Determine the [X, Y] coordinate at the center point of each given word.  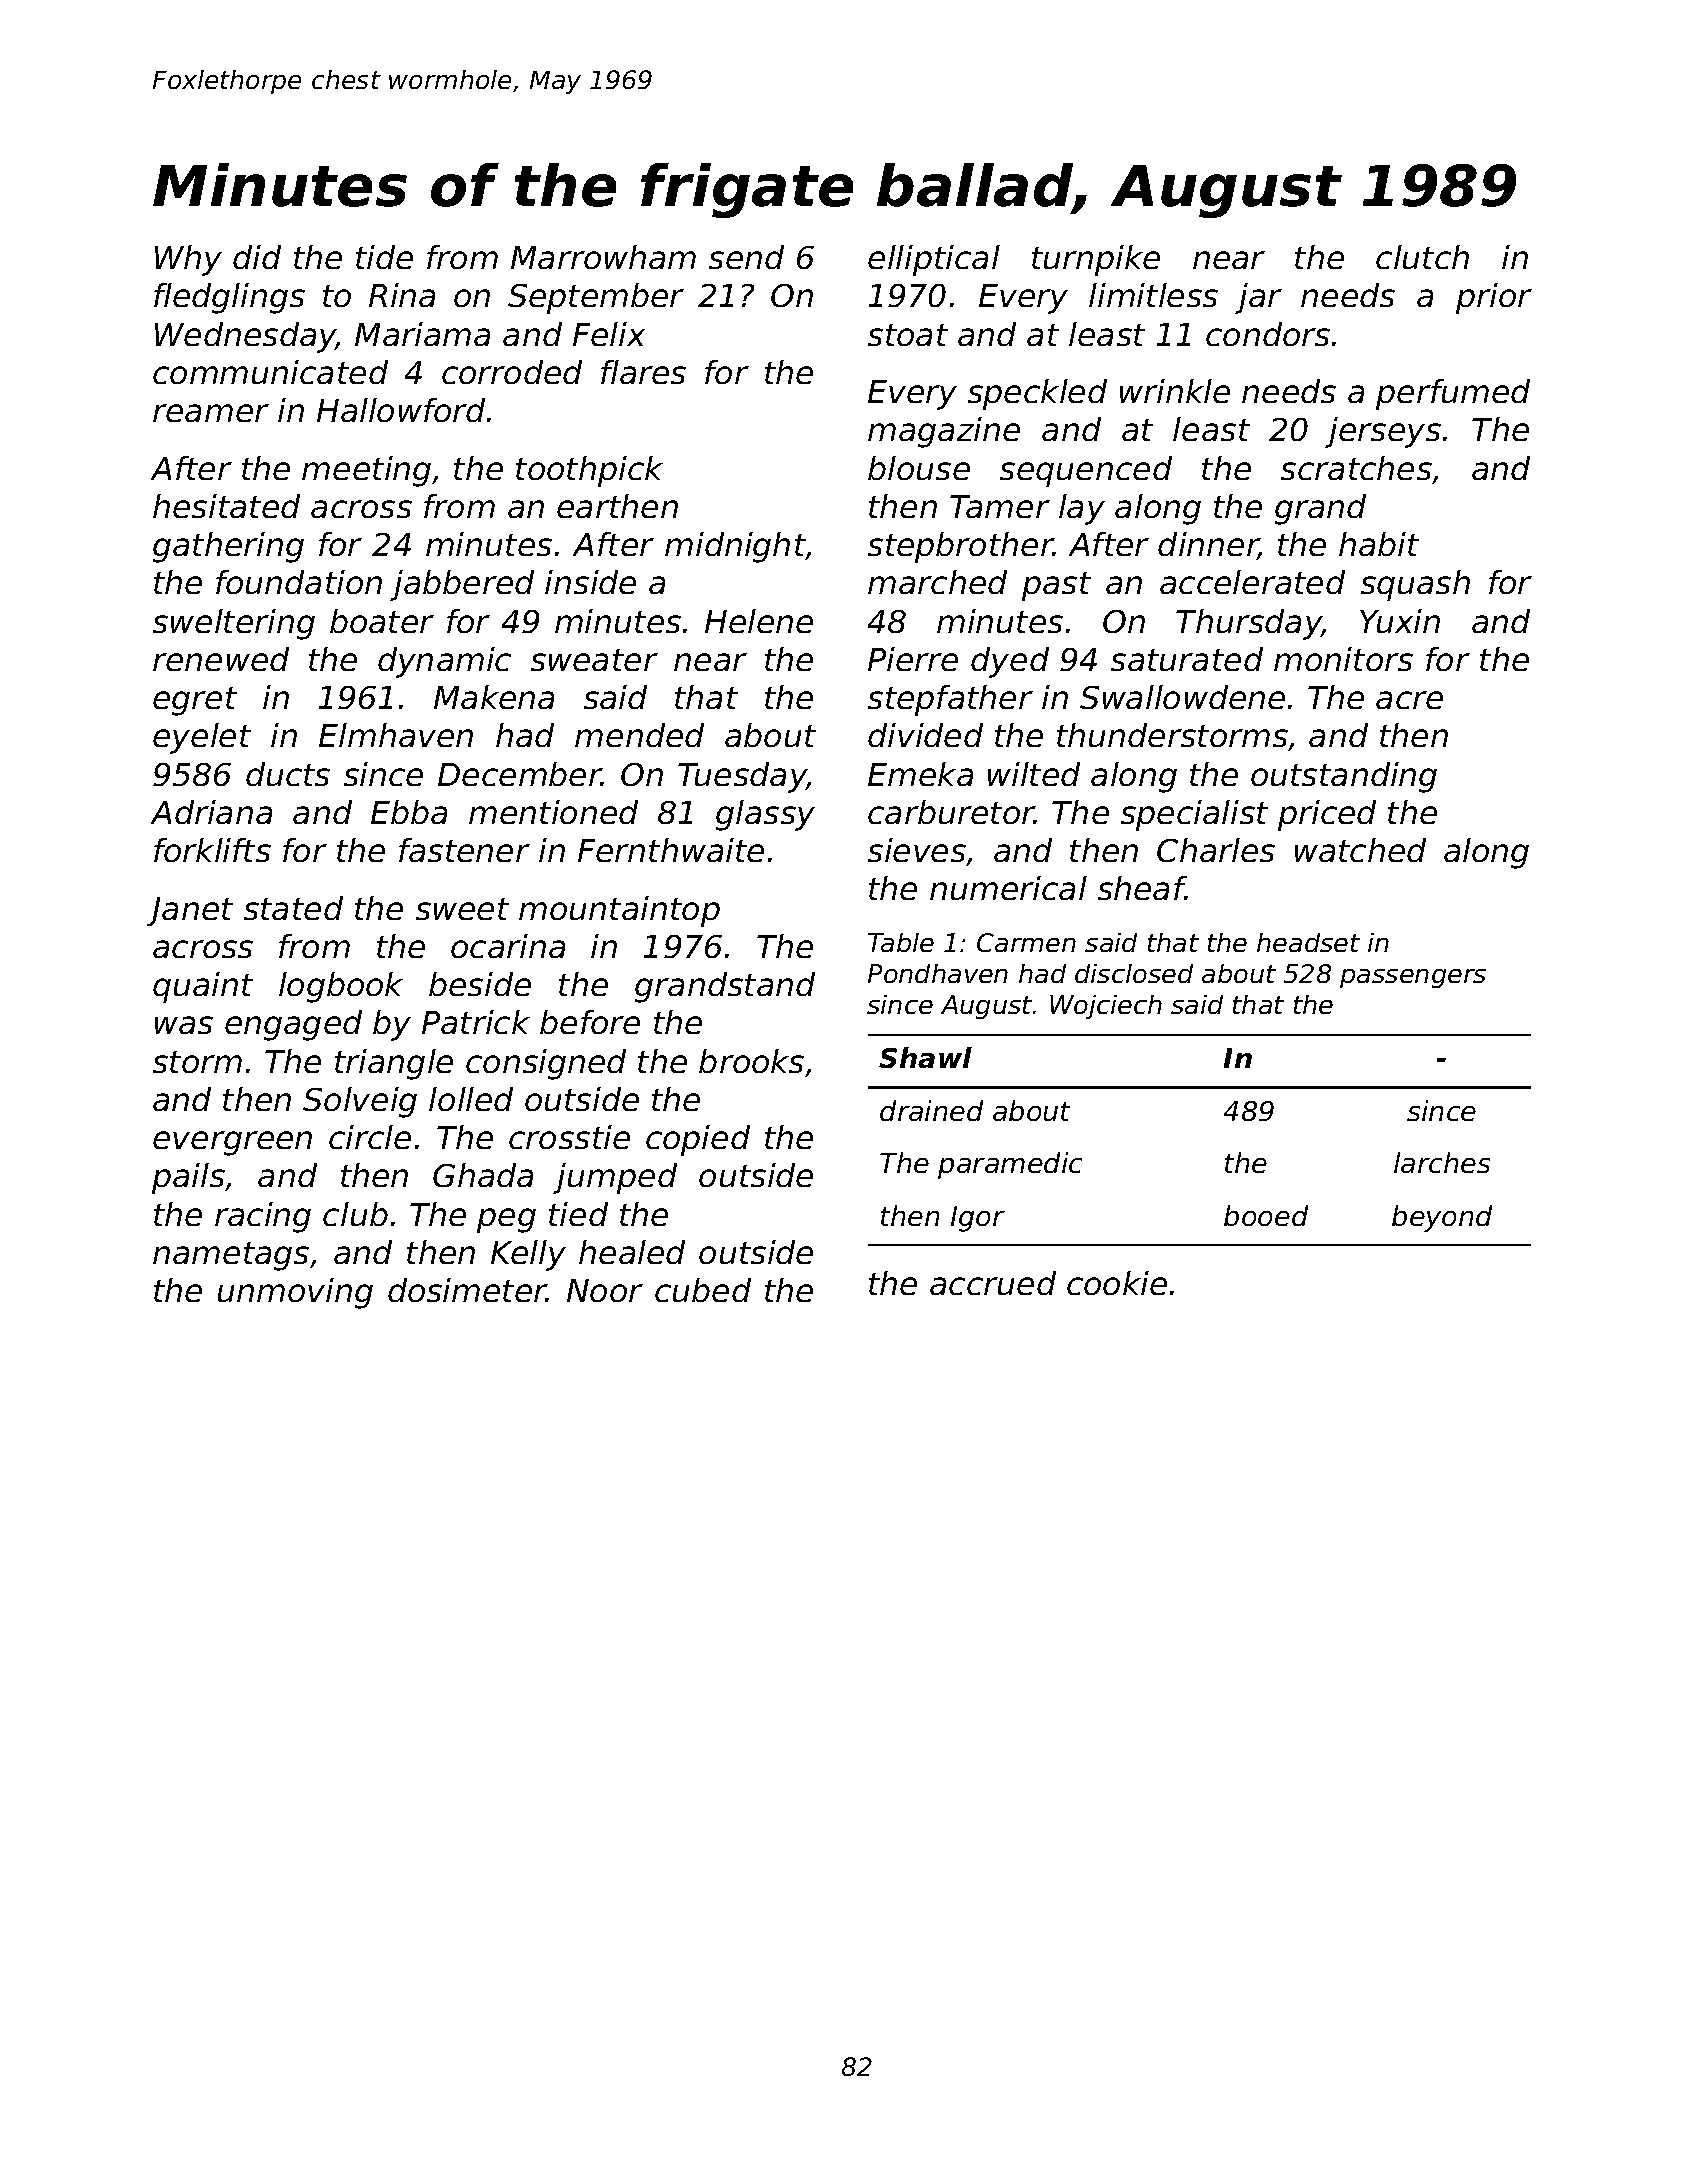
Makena [494, 697]
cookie [1117, 1283]
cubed [703, 1290]
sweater [594, 660]
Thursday [1249, 624]
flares [643, 372]
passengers [1413, 978]
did [257, 257]
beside [480, 984]
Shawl [925, 1057]
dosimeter [467, 1290]
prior [1494, 298]
